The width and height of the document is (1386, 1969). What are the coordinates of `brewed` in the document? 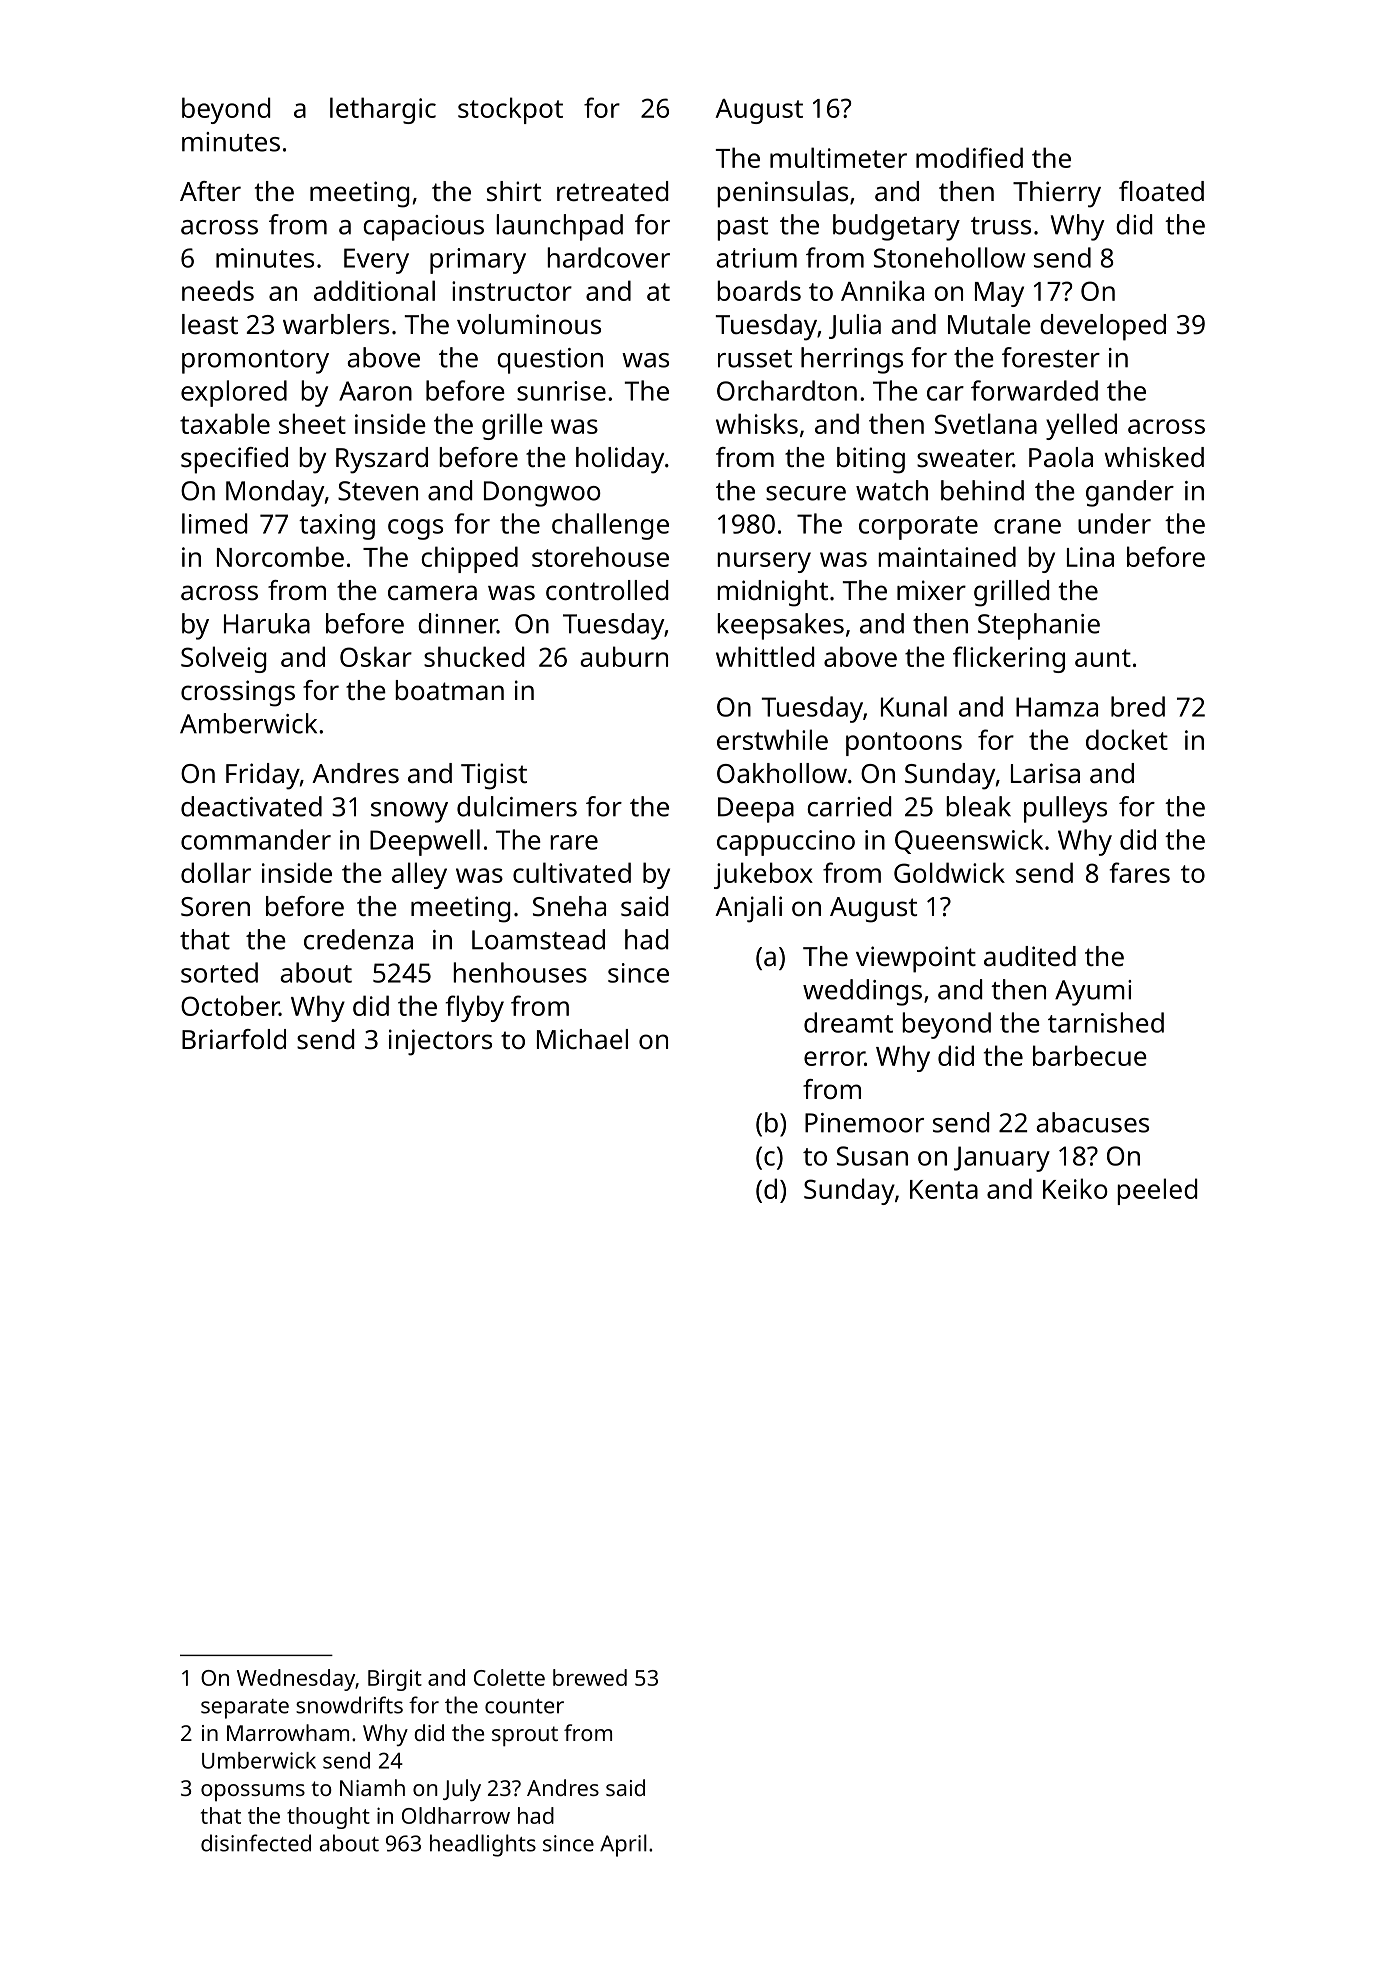 It's located at (590, 1677).
